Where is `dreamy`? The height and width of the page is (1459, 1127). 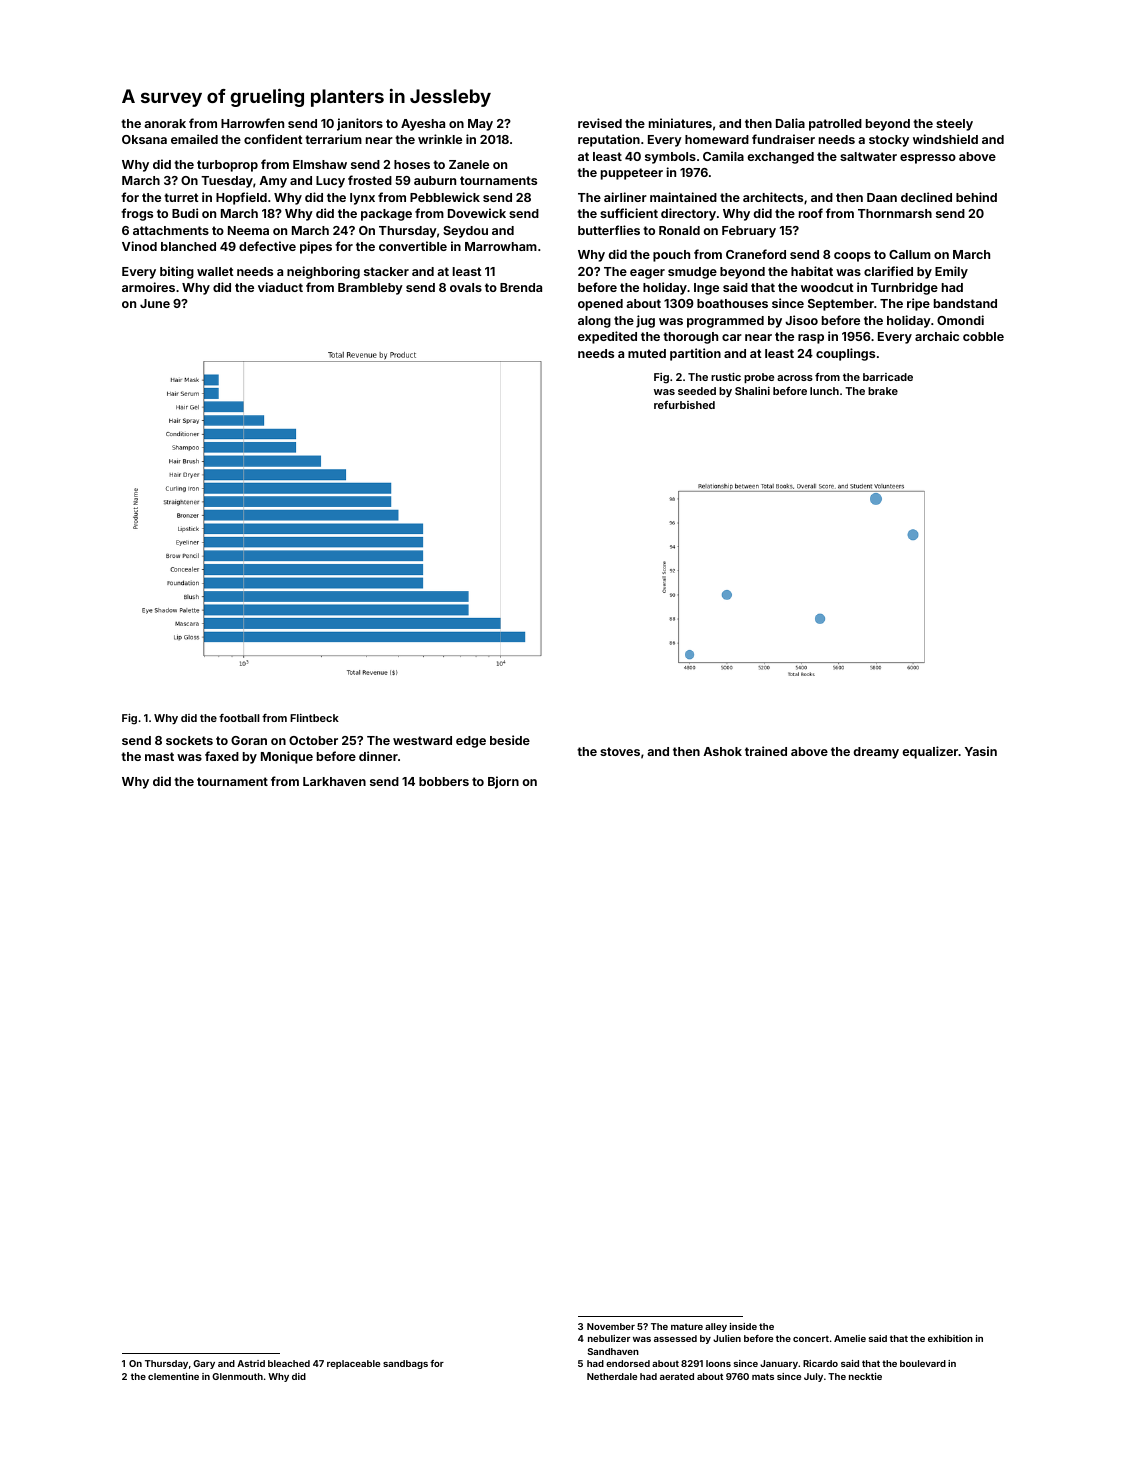
dreamy is located at coordinates (876, 753).
